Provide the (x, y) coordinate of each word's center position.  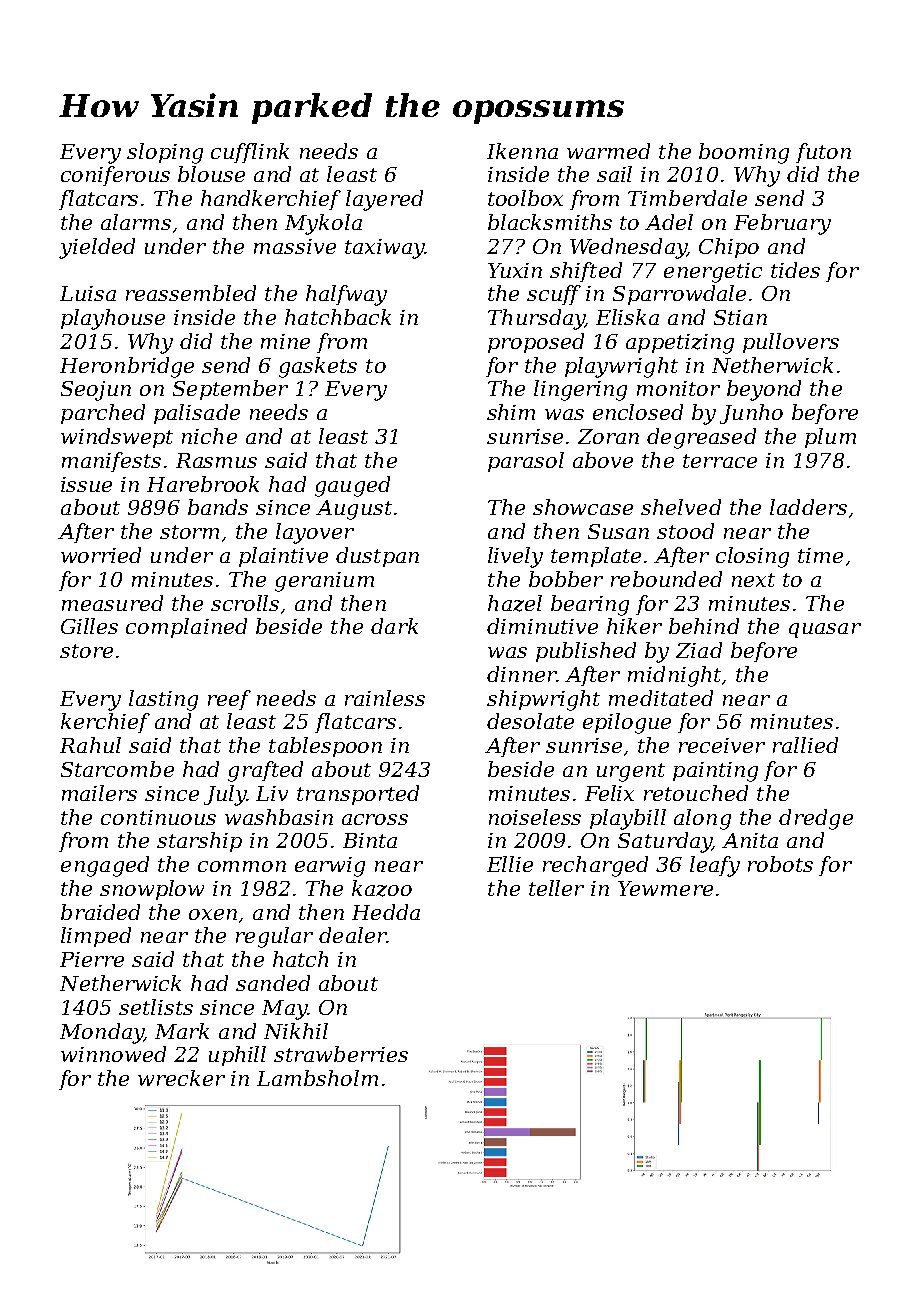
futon (823, 153)
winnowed (113, 1054)
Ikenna (522, 151)
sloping (165, 153)
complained (186, 628)
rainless (385, 698)
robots (780, 864)
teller (556, 888)
